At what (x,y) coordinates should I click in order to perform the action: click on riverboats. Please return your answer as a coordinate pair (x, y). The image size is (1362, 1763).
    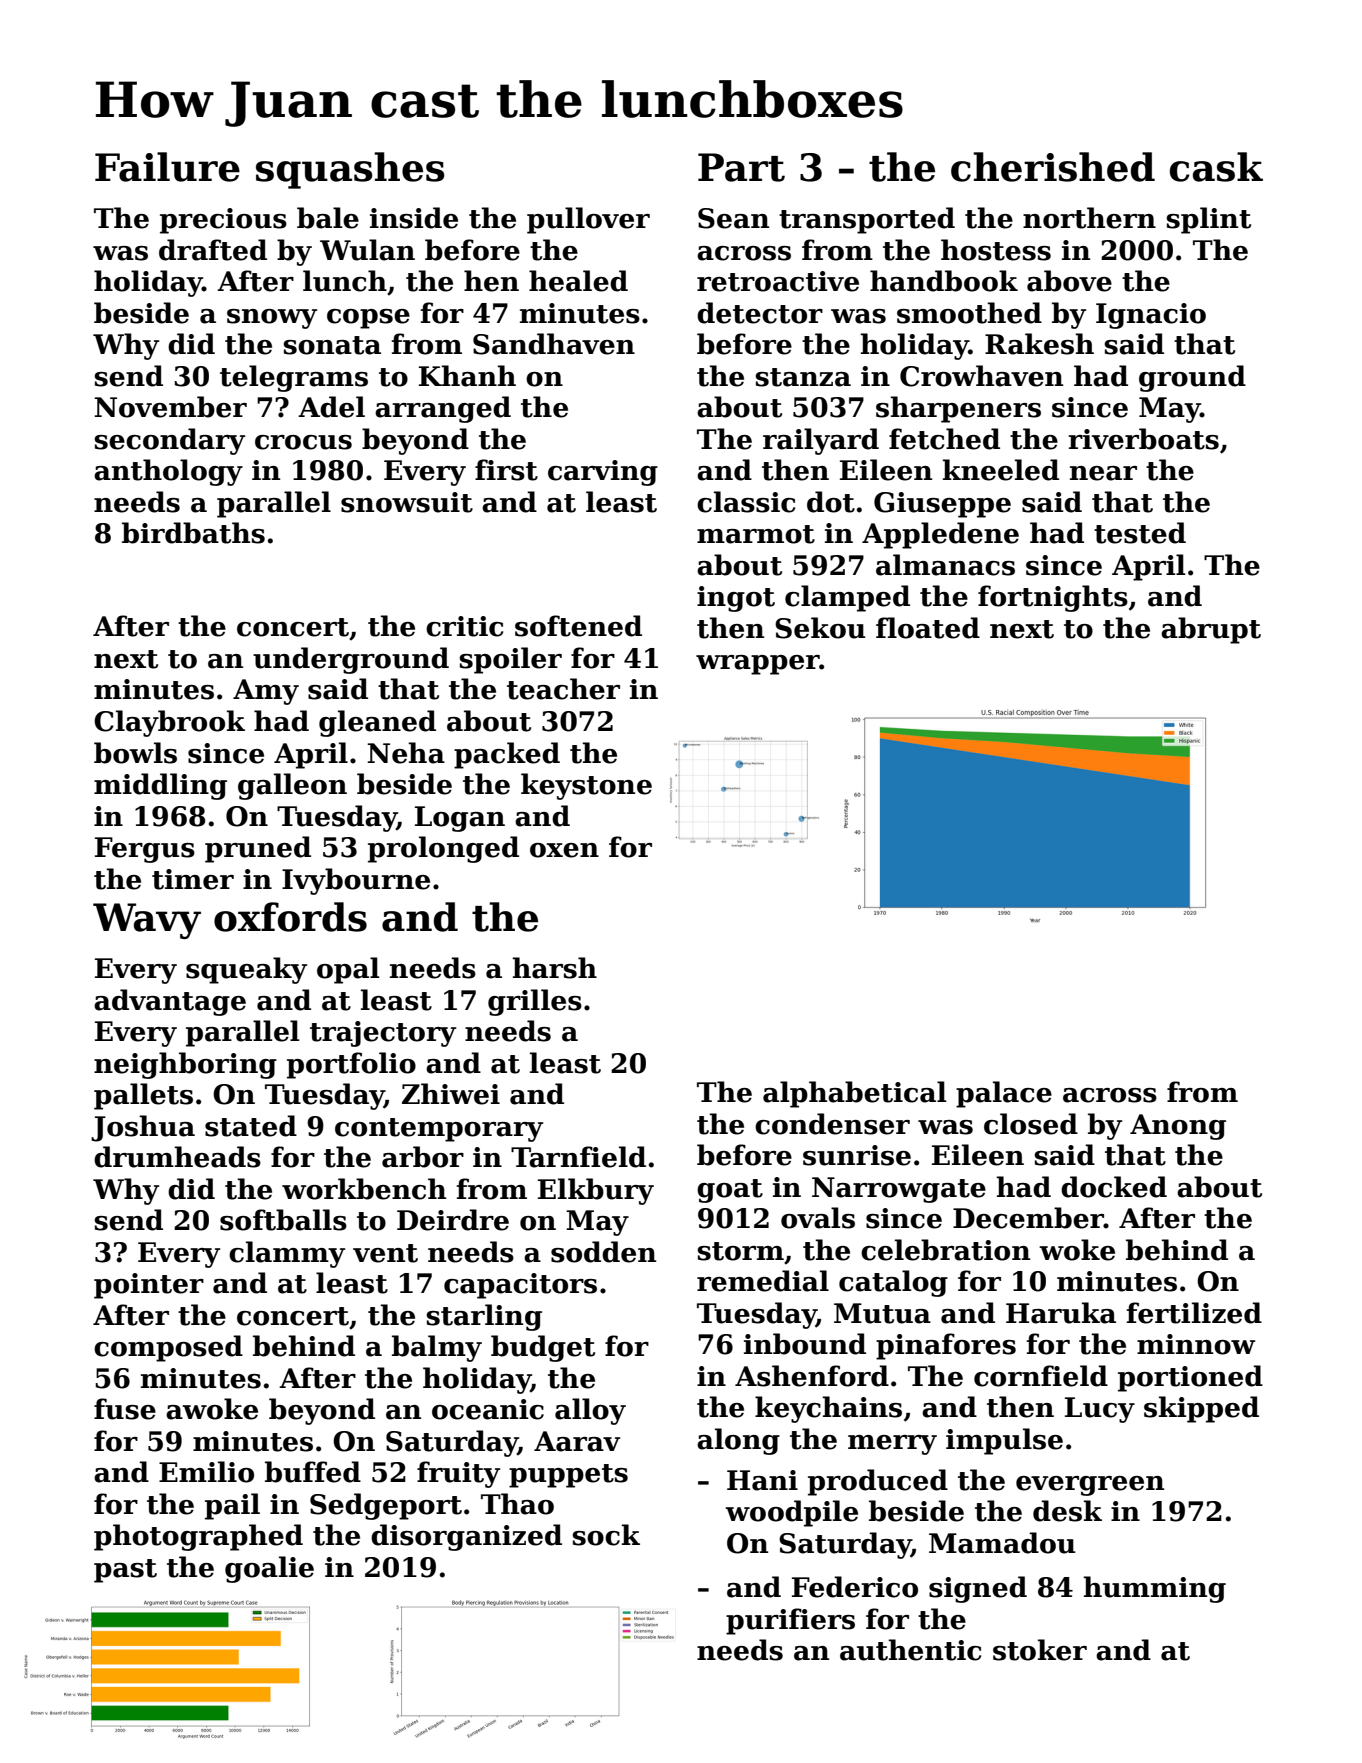
    Looking at the image, I should click on (1143, 439).
